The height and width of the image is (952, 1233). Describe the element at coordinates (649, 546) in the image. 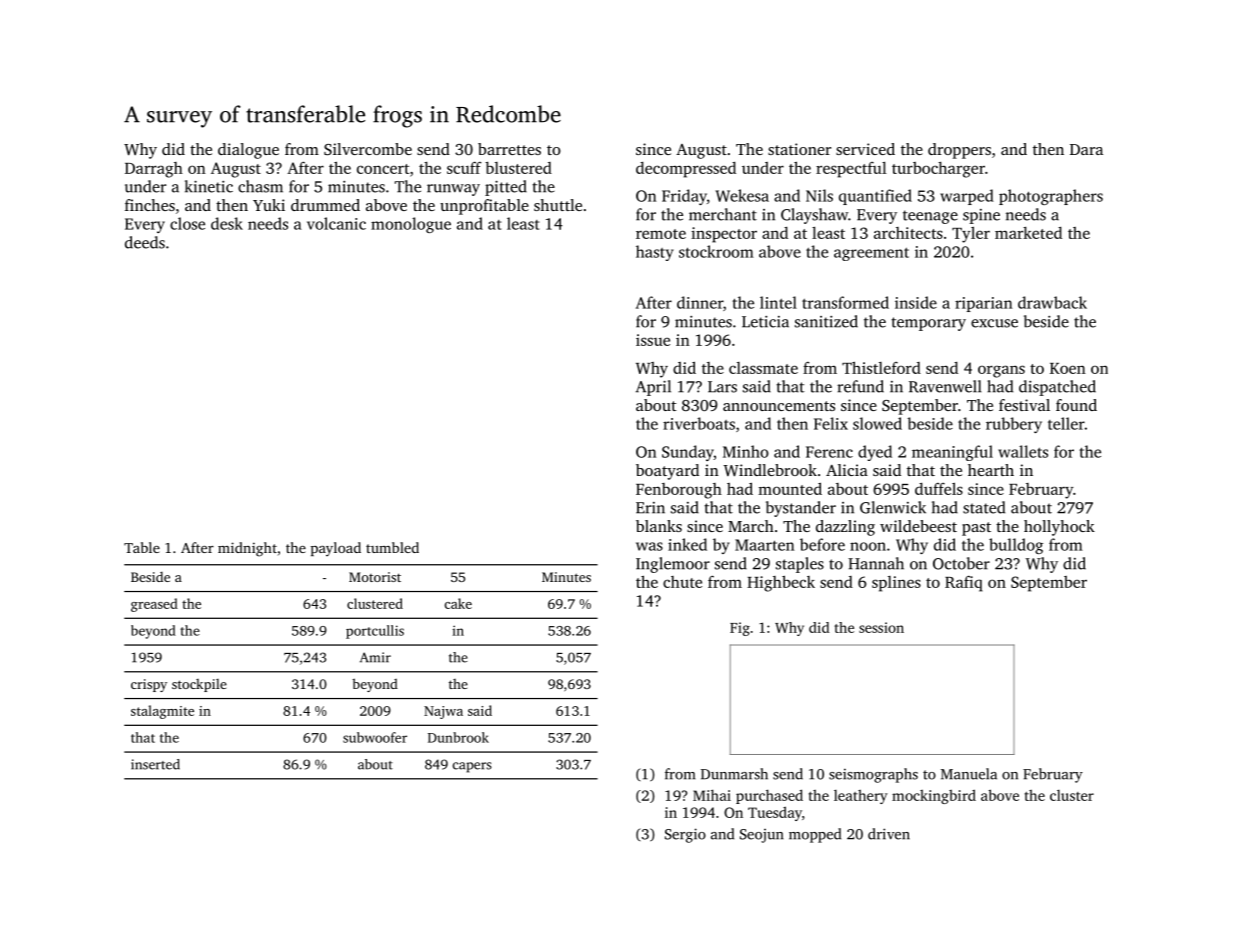

I see `was` at that location.
